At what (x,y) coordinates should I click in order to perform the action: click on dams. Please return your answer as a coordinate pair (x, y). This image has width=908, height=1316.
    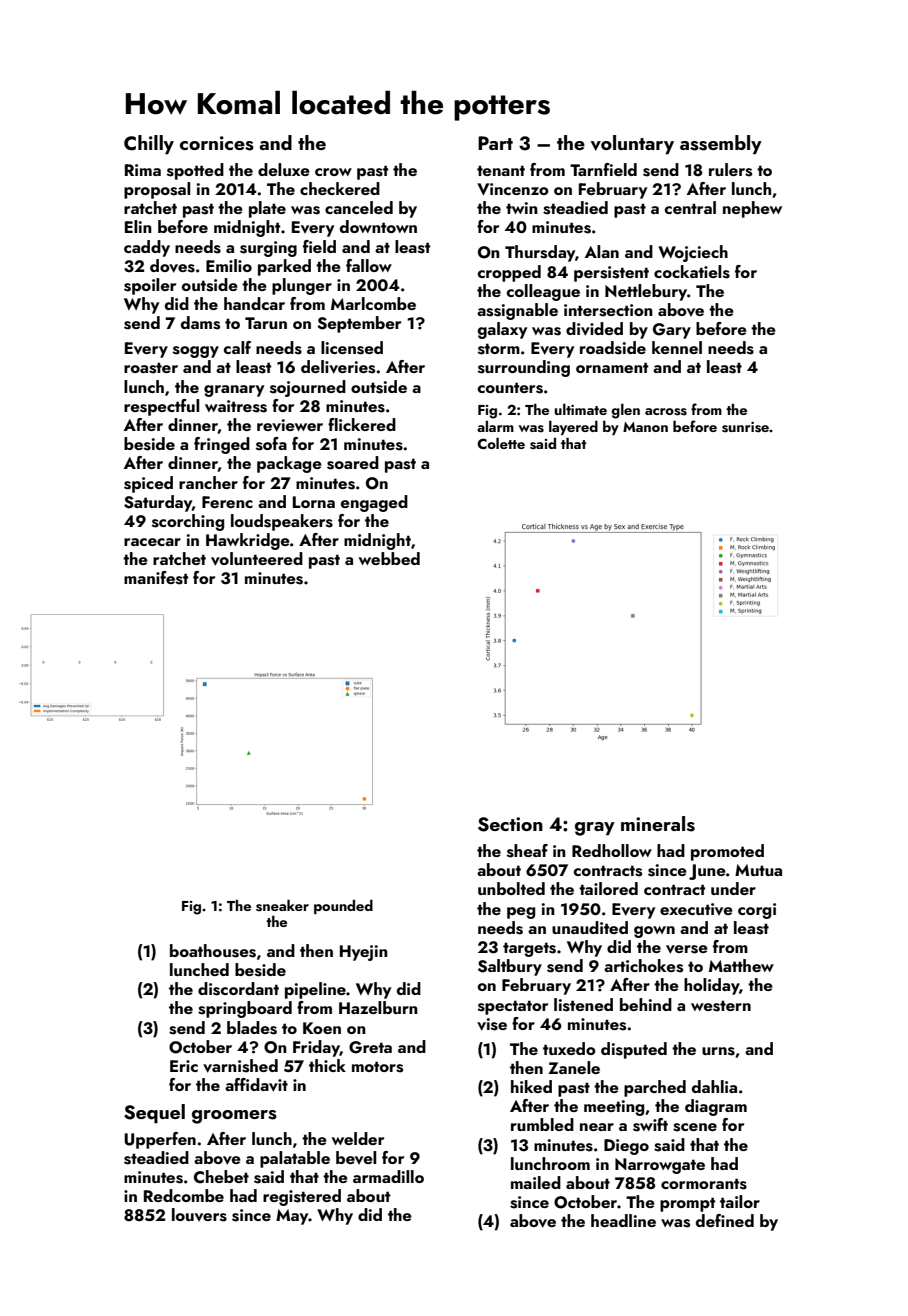
    Looking at the image, I should click on (200, 323).
